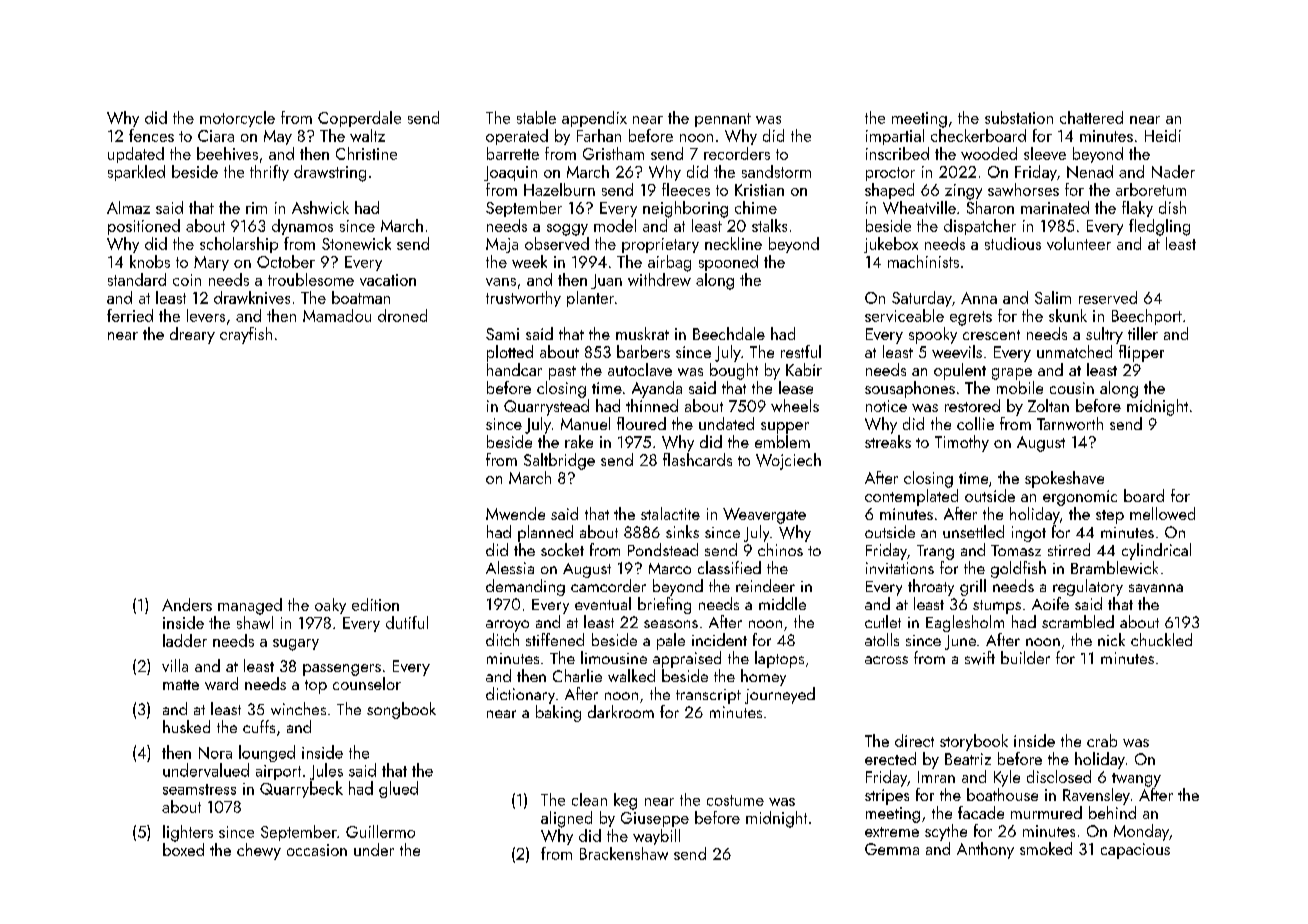 This image has width=1308, height=924. What do you see at coordinates (186, 726) in the image?
I see `husked` at bounding box center [186, 726].
